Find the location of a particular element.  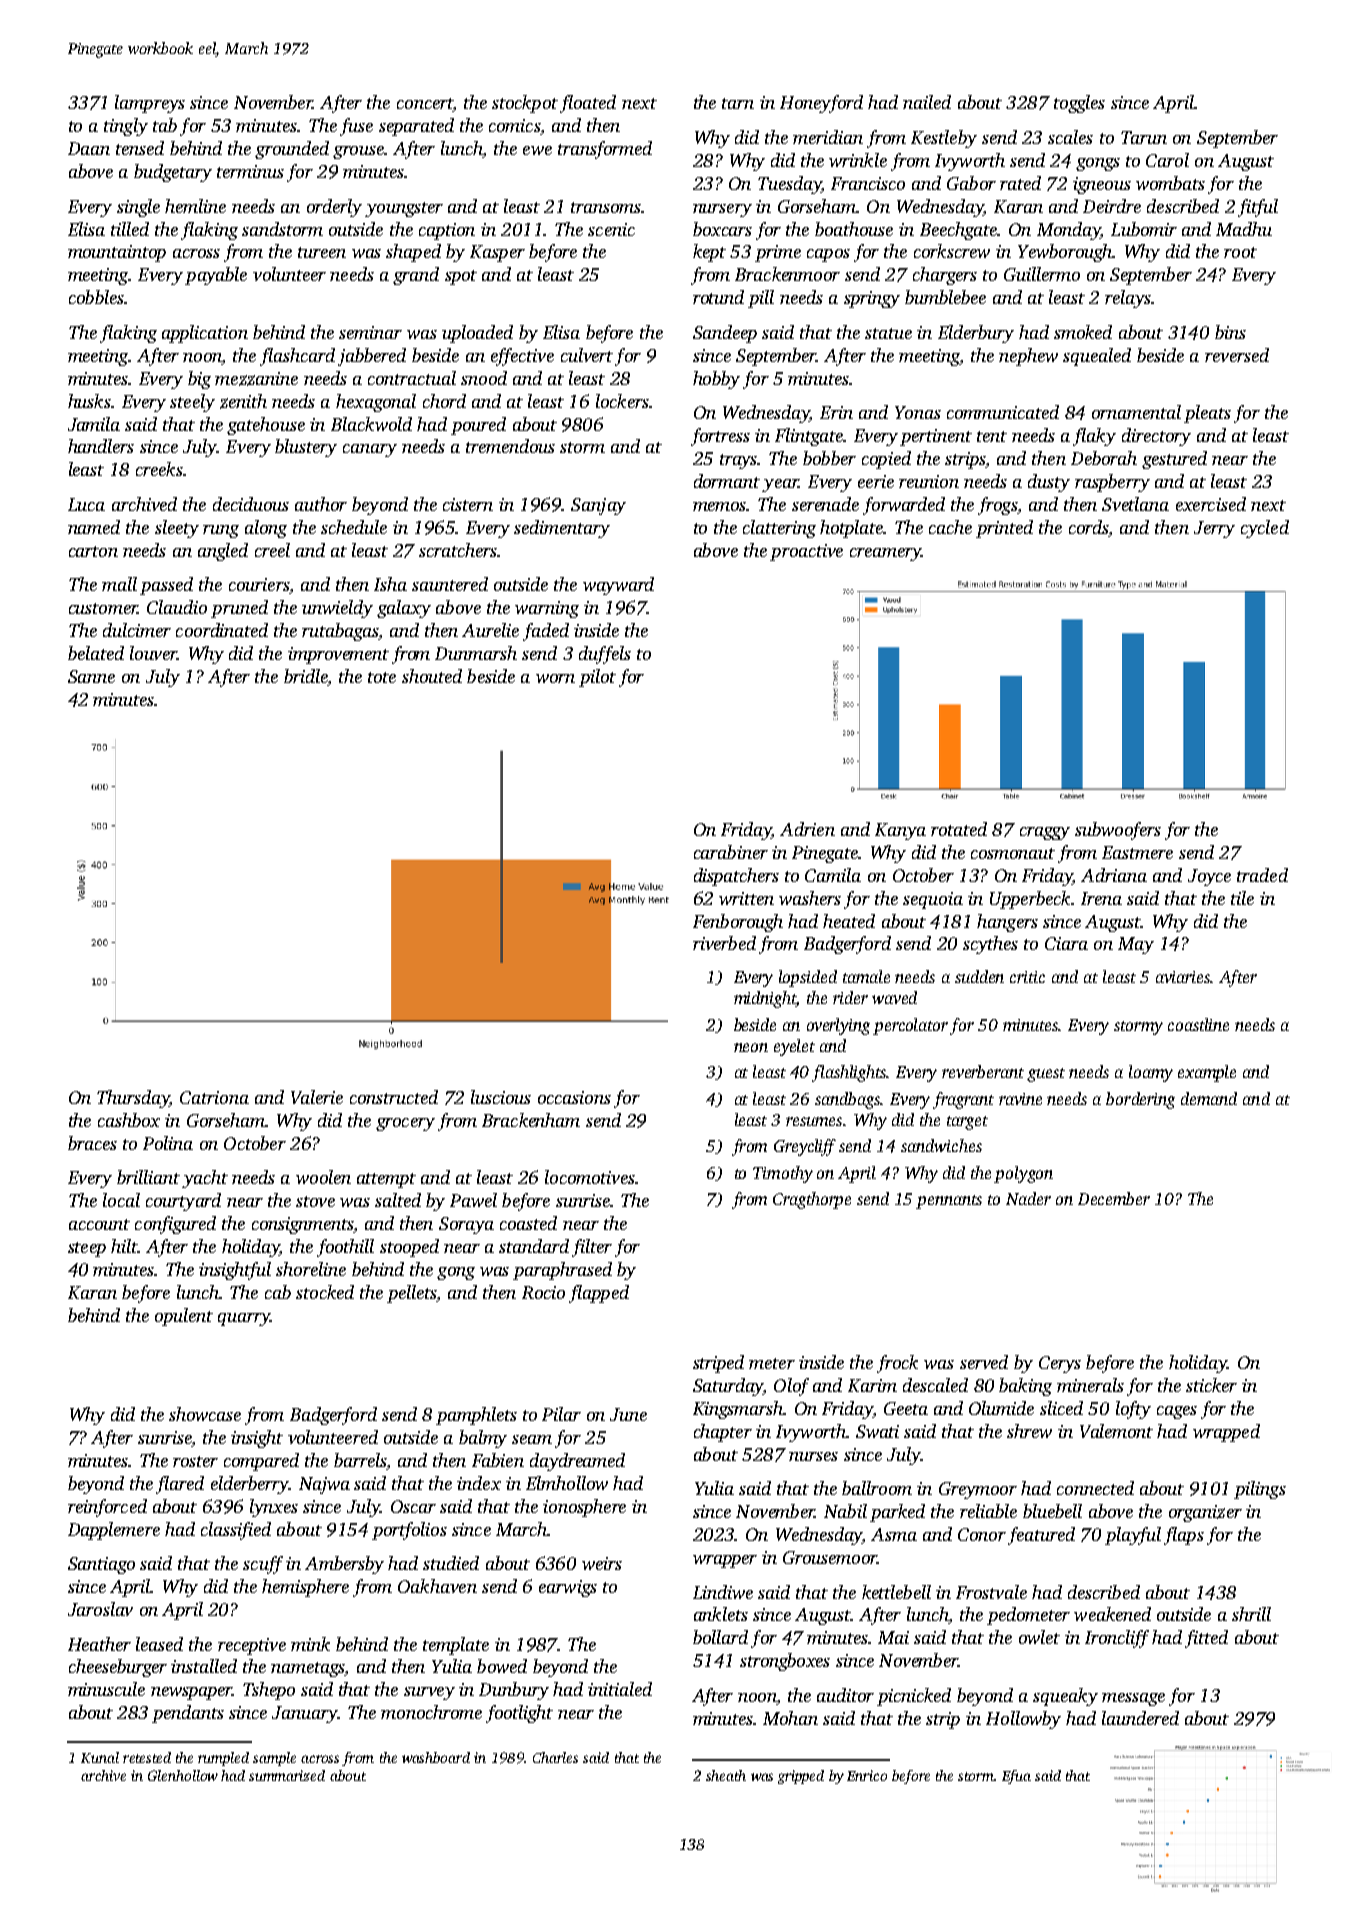

lopsided is located at coordinates (808, 978).
